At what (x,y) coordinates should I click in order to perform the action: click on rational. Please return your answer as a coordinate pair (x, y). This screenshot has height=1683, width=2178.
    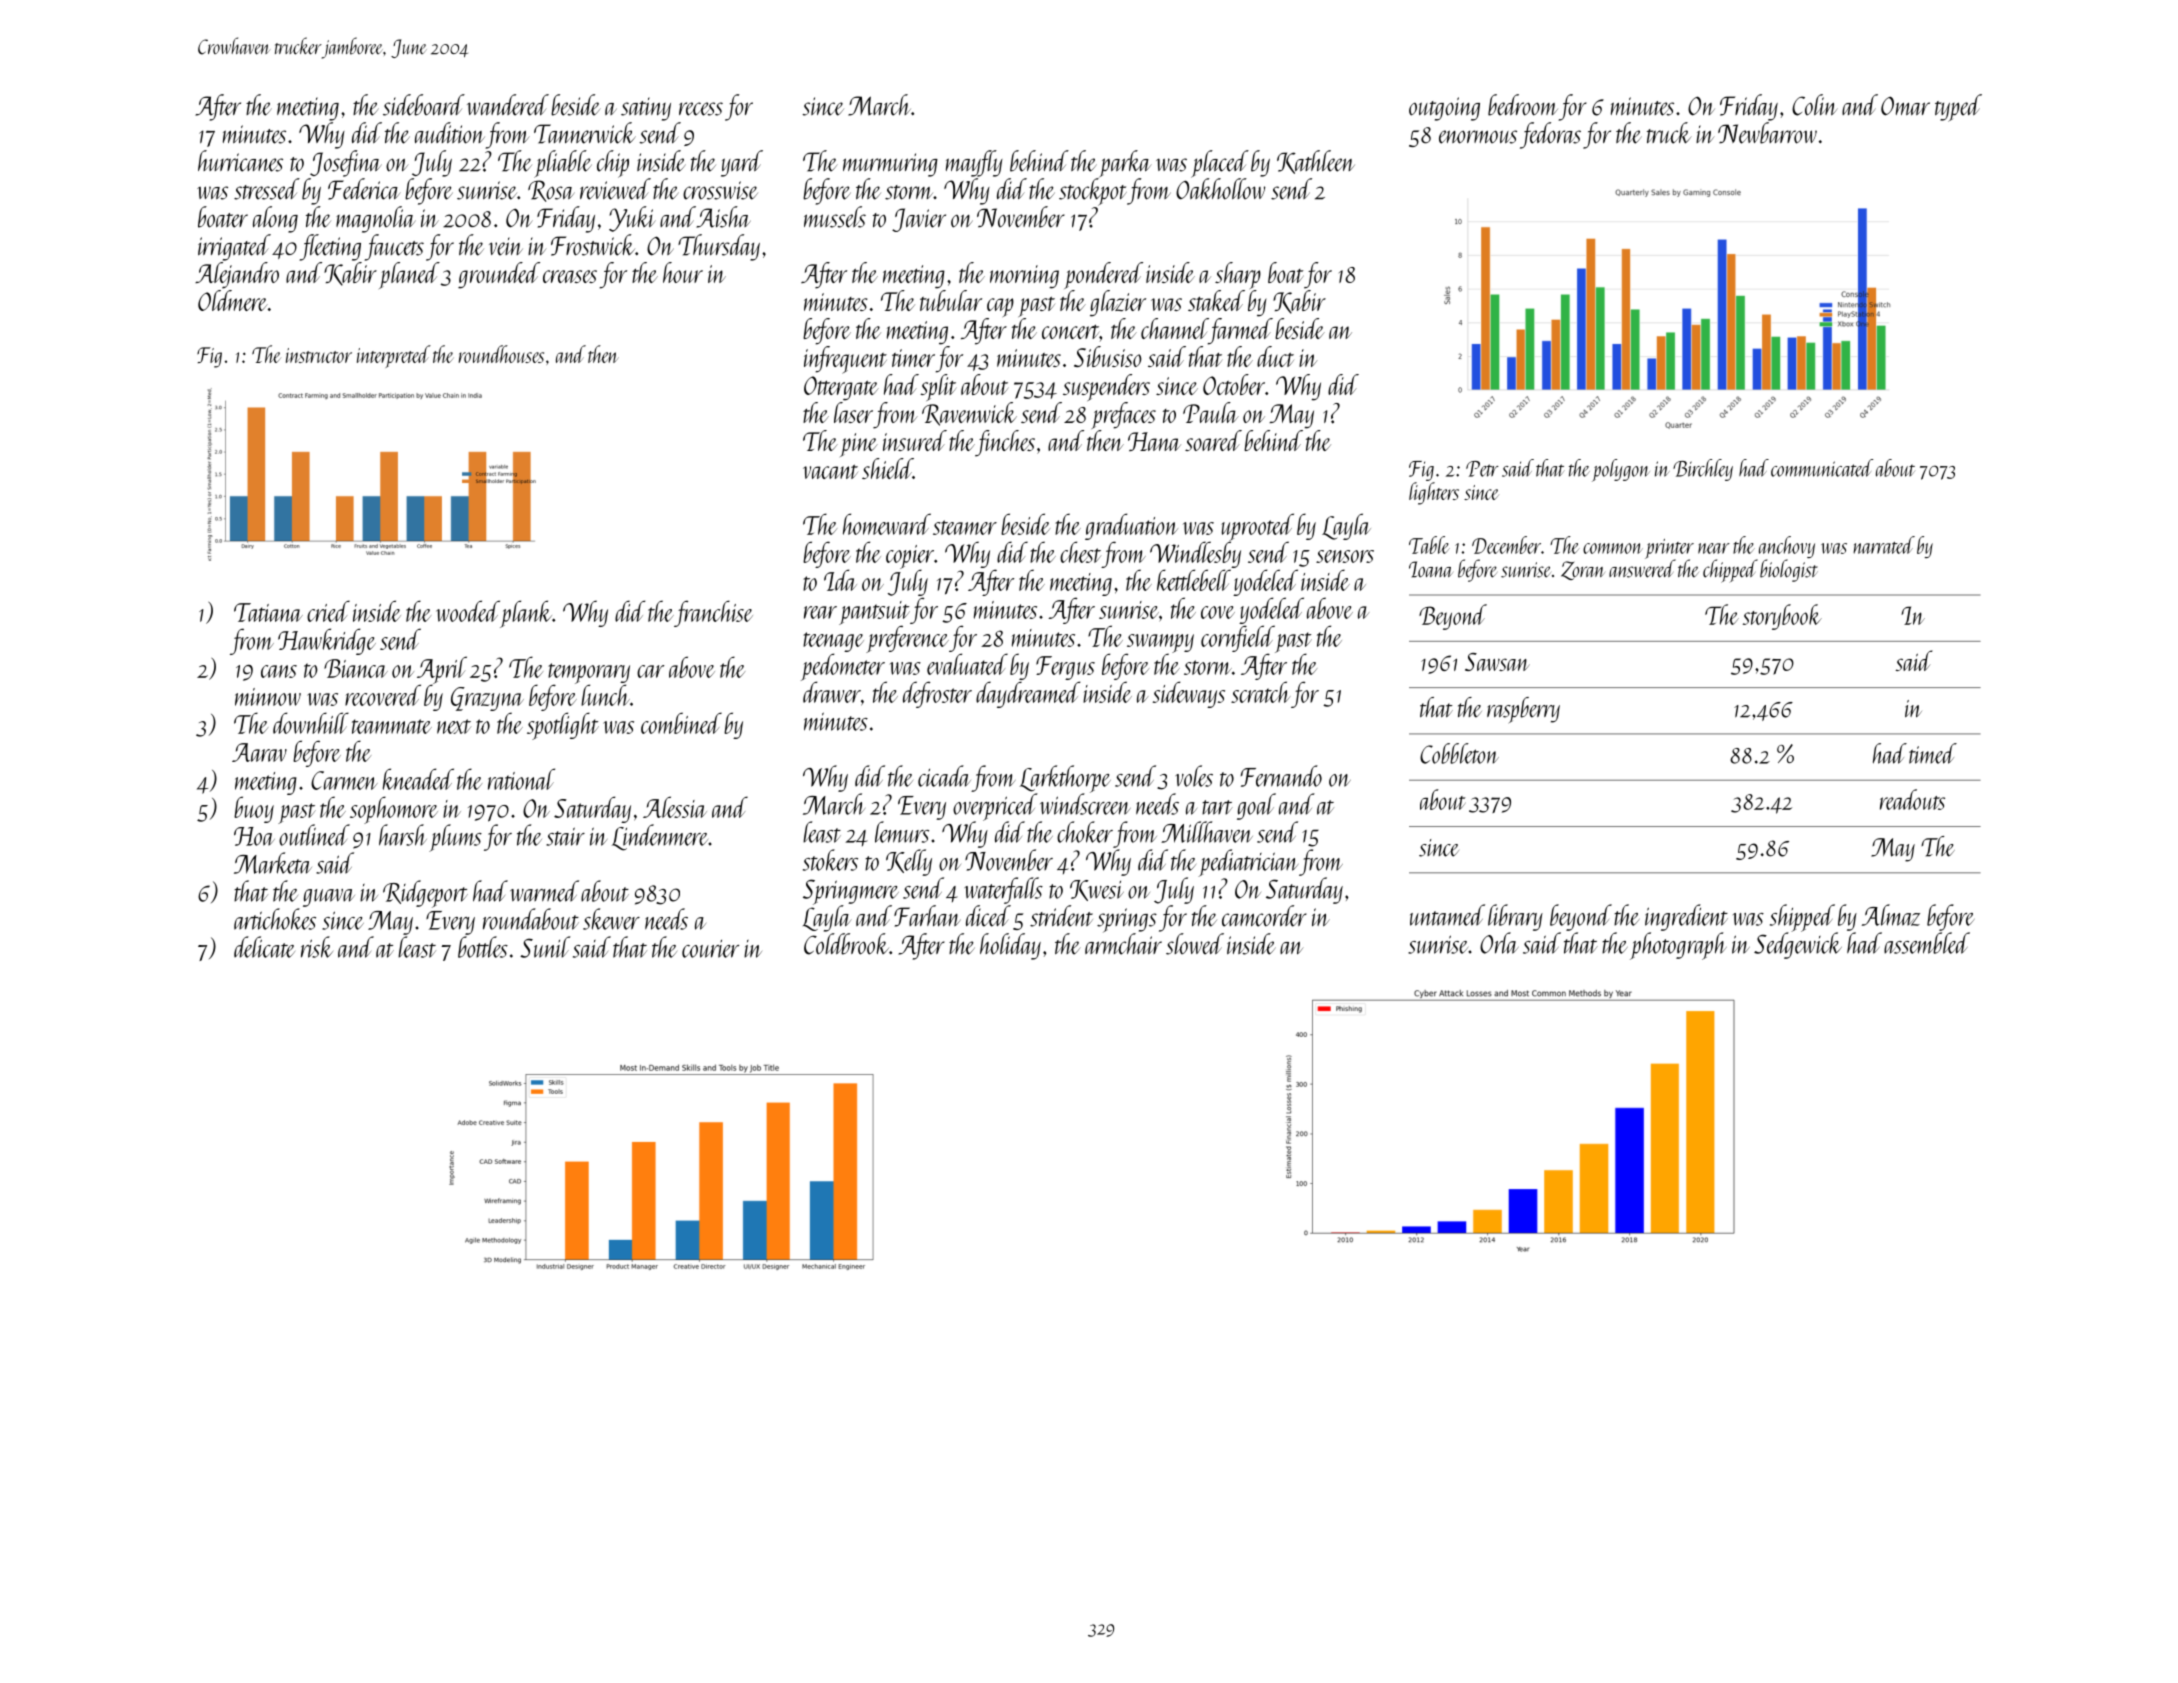
    Looking at the image, I should click on (521, 779).
